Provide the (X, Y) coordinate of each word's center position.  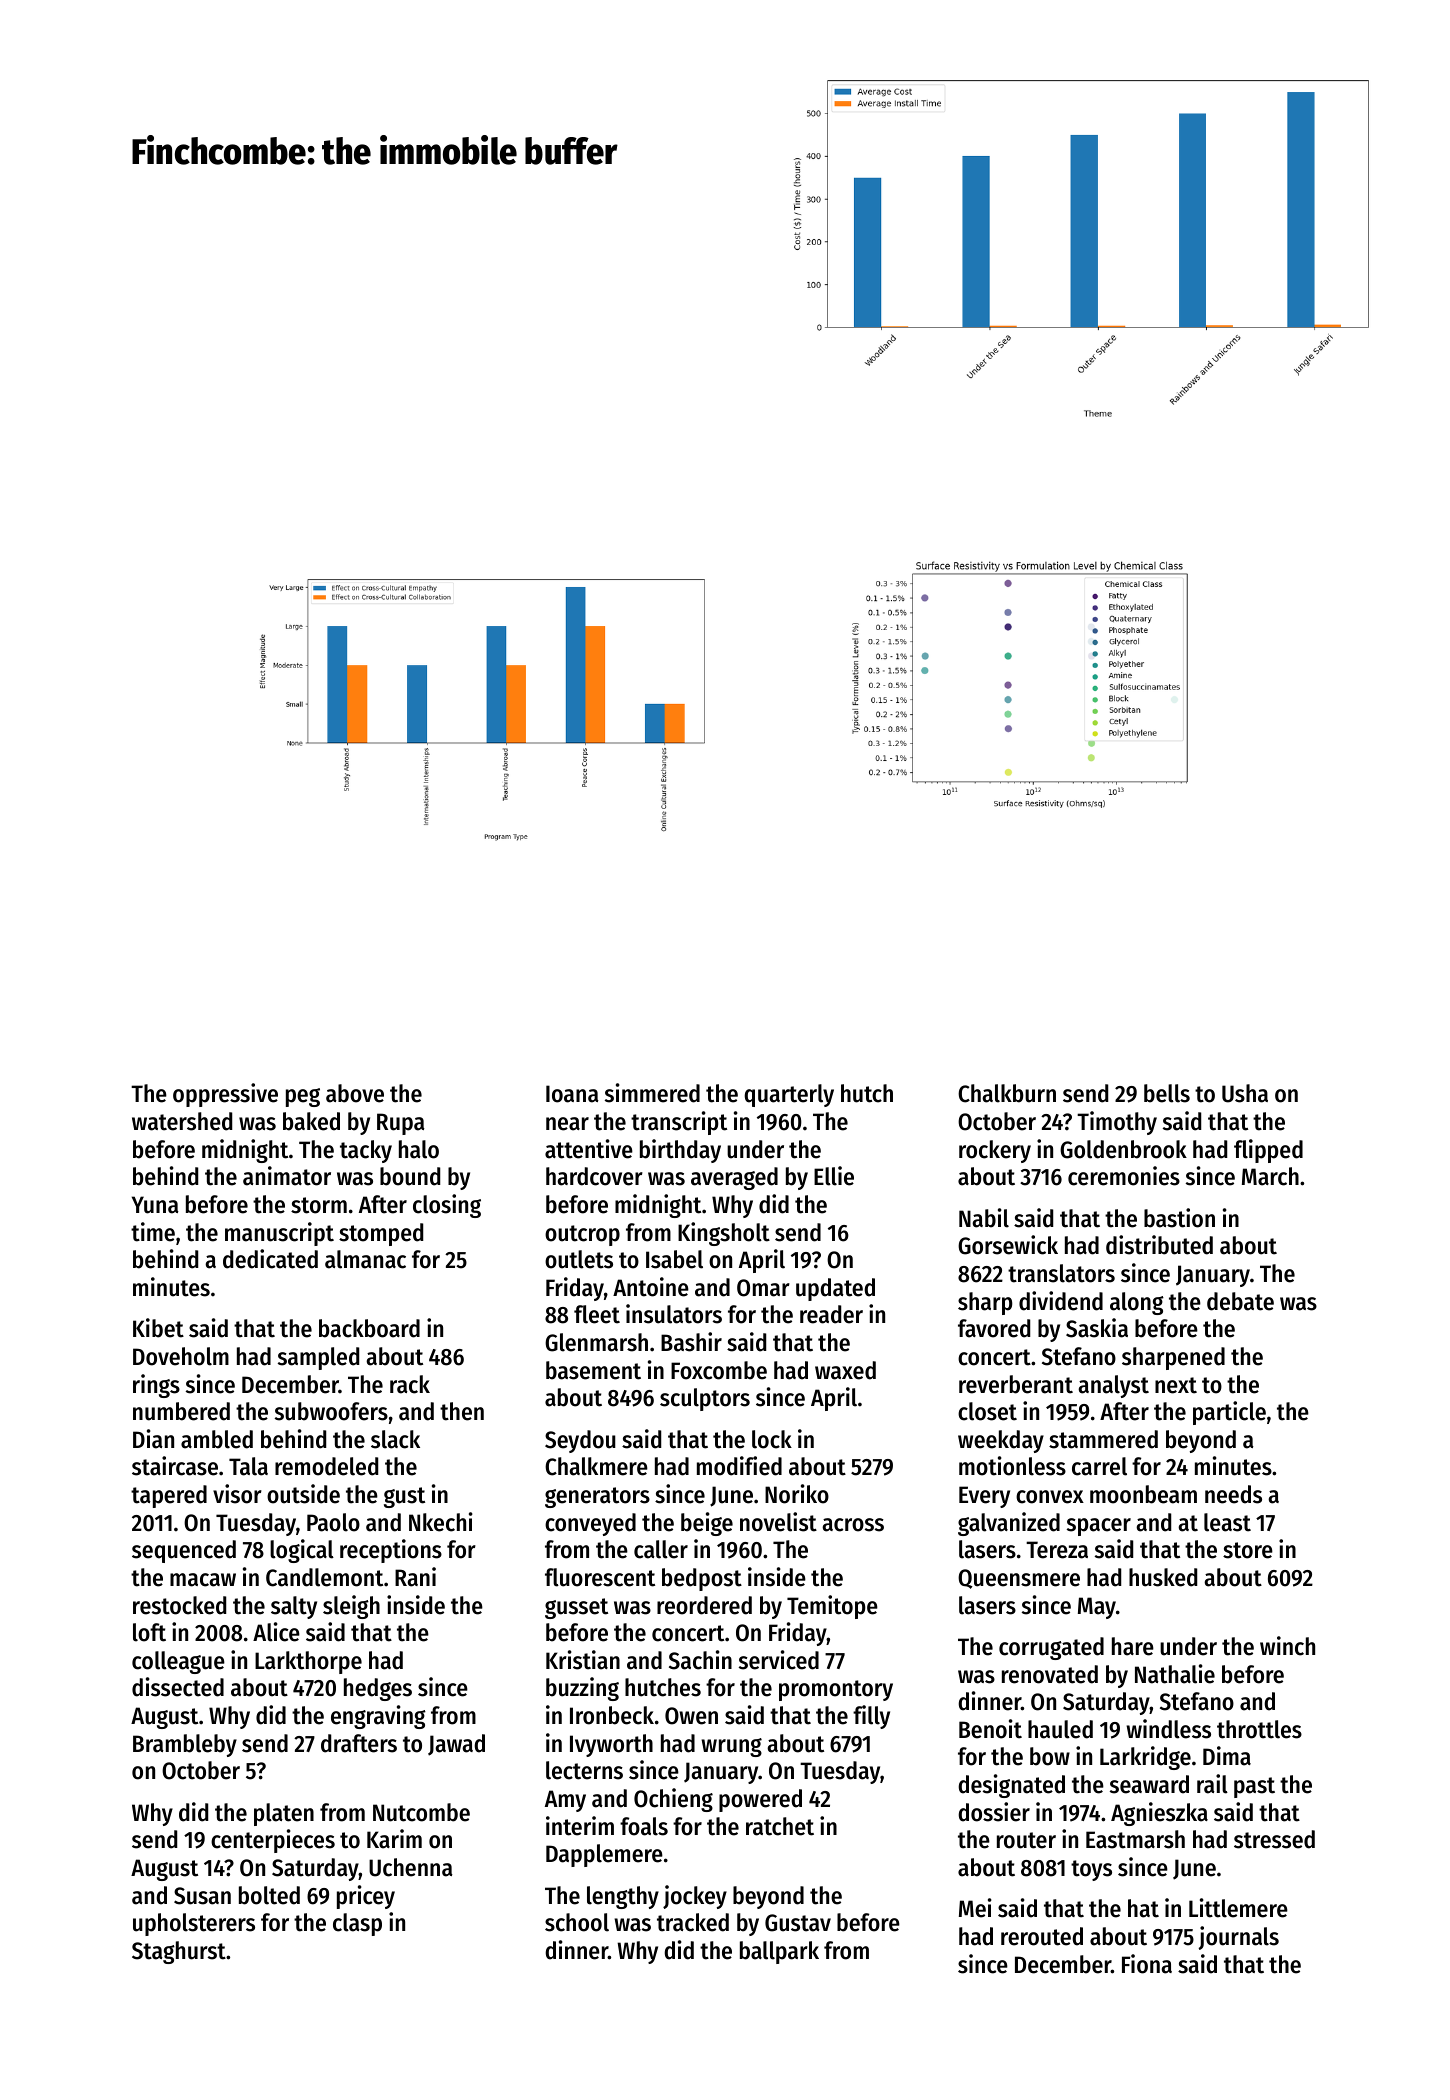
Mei (975, 1908)
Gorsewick (1008, 1245)
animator (287, 1176)
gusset (576, 1608)
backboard (369, 1328)
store (1248, 1550)
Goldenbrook (1123, 1149)
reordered (704, 1605)
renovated (1050, 1674)
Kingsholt (724, 1234)
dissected (178, 1687)
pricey (366, 1897)
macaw (203, 1580)
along (1137, 1303)
